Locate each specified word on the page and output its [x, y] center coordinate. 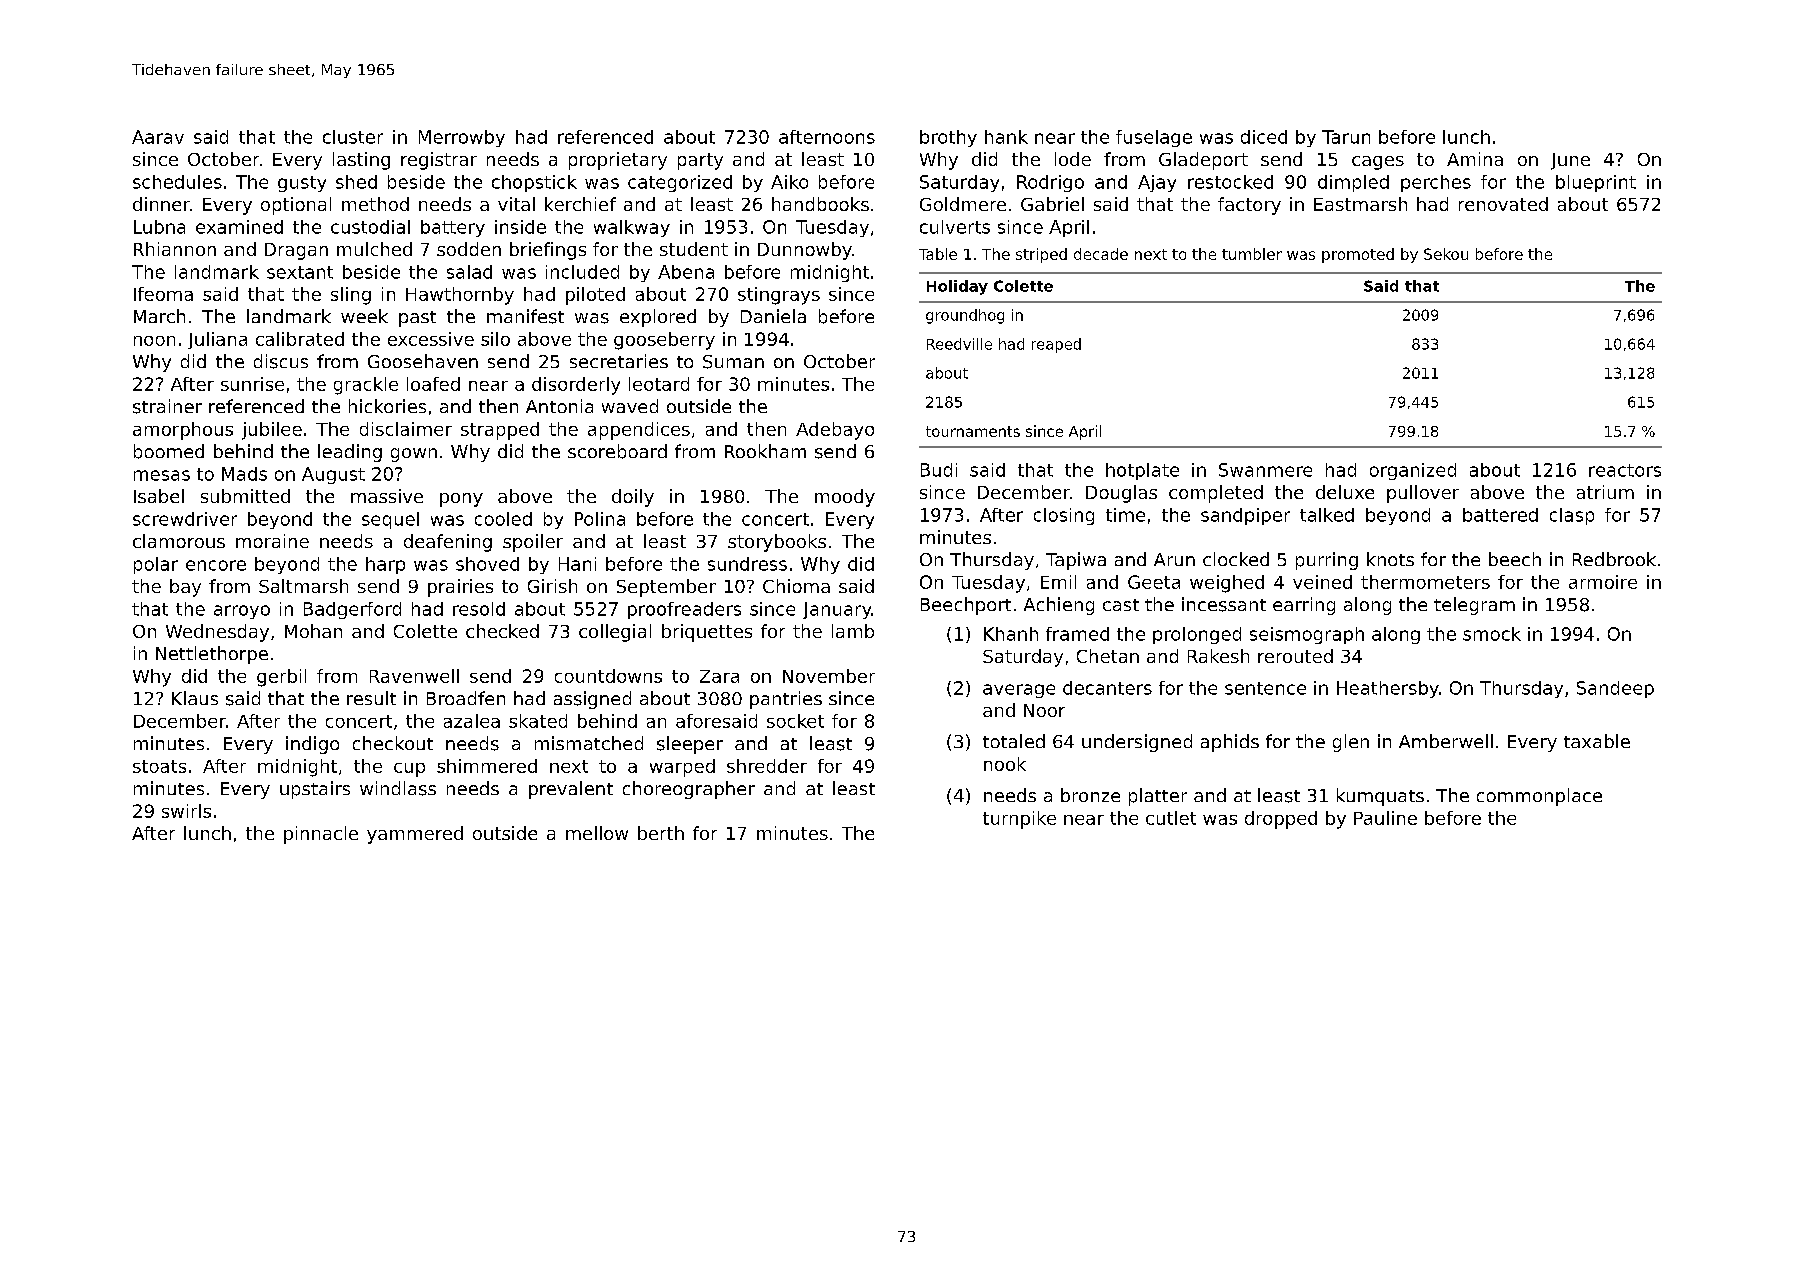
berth [661, 833]
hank [1006, 137]
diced [1264, 137]
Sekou [1446, 254]
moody [845, 498]
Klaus [195, 698]
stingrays [779, 296]
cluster [353, 137]
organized [1413, 471]
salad [469, 272]
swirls [186, 811]
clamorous [179, 541]
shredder [767, 766]
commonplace [1539, 797]
